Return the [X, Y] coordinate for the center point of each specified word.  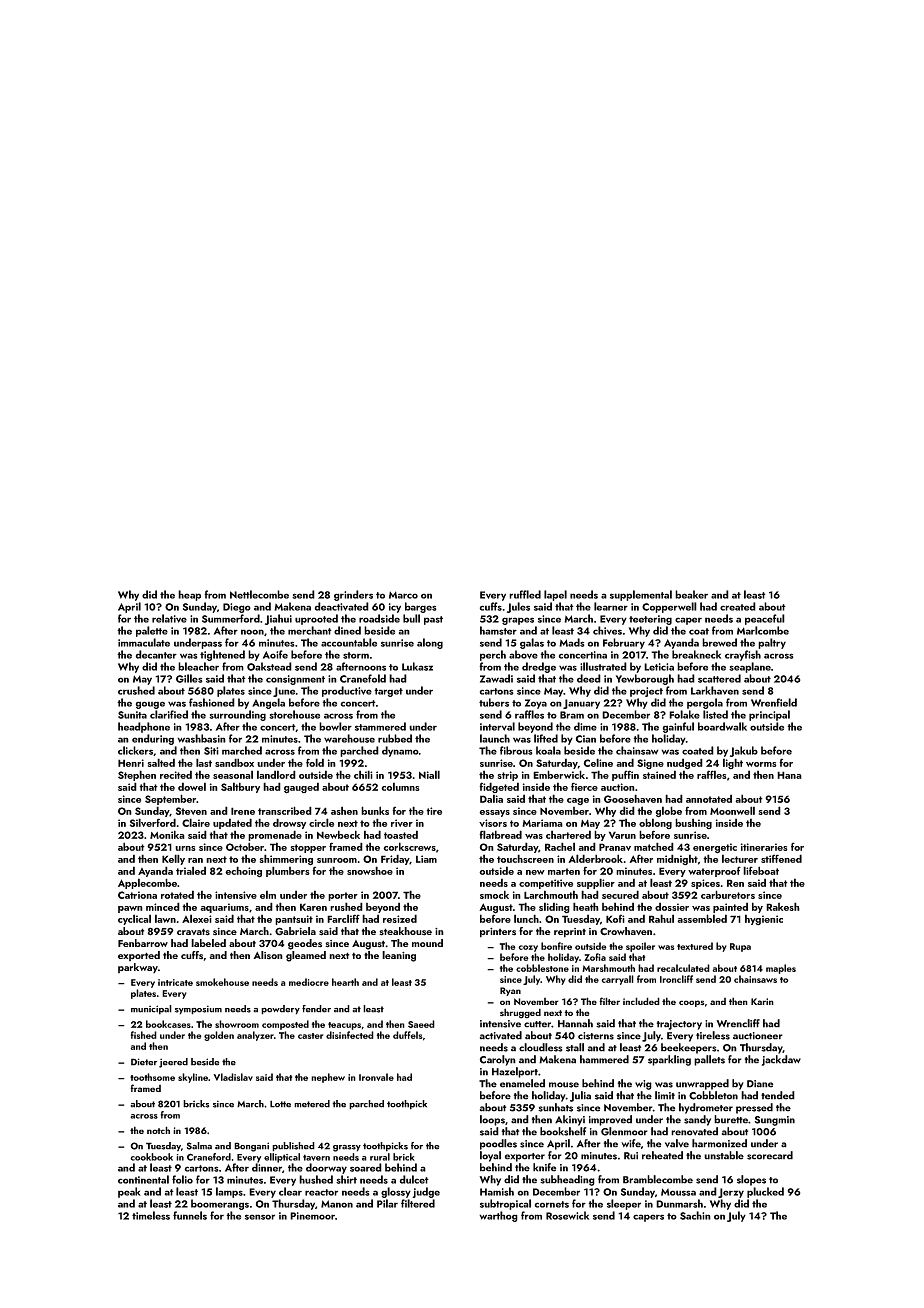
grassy [347, 1148]
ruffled [525, 594]
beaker [691, 594]
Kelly [173, 859]
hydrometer [706, 1108]
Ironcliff [676, 979]
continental [143, 1179]
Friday [395, 859]
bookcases [168, 1024]
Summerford [231, 618]
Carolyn [498, 1060]
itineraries [764, 847]
